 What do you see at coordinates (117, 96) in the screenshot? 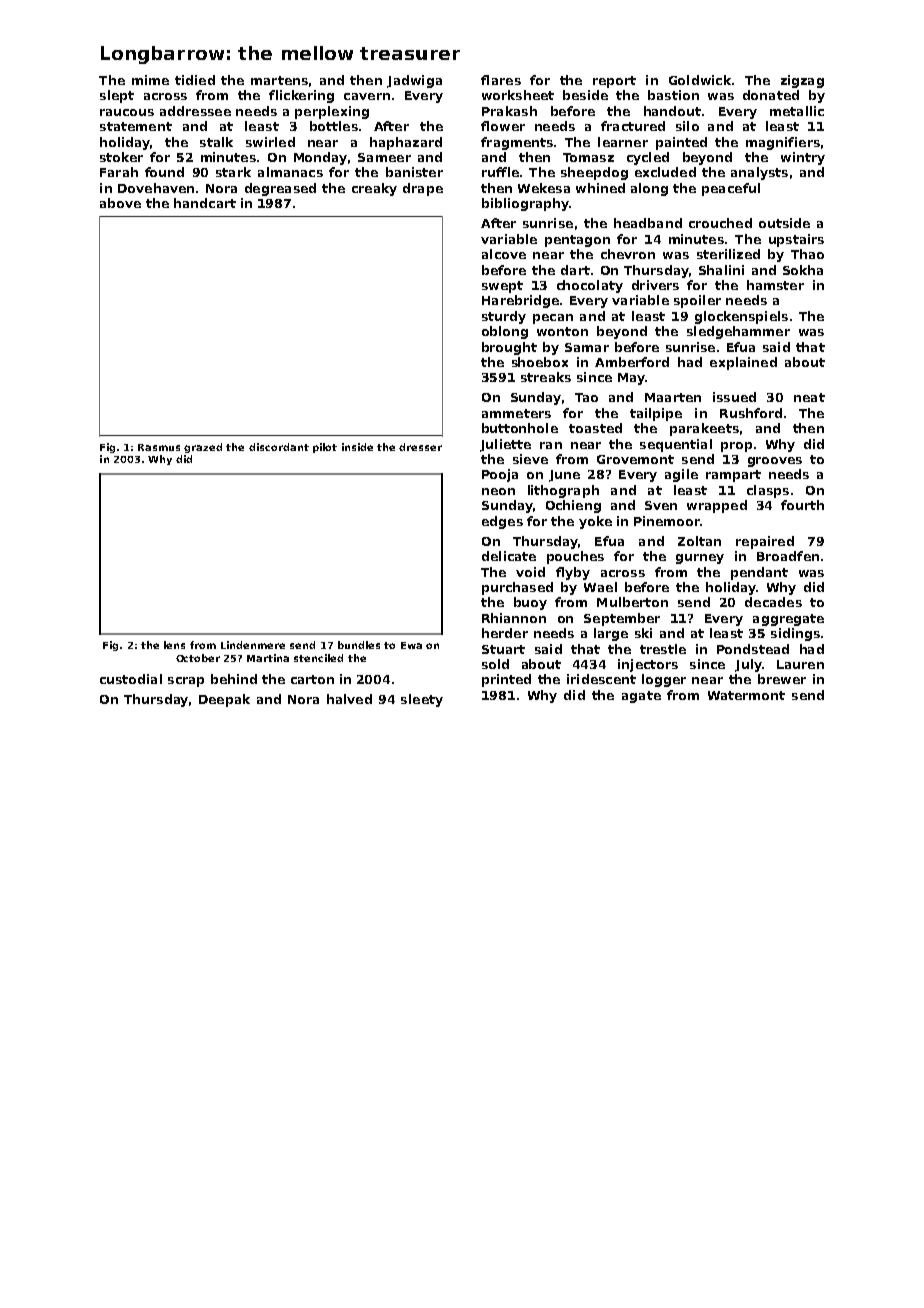
I see `slept` at bounding box center [117, 96].
